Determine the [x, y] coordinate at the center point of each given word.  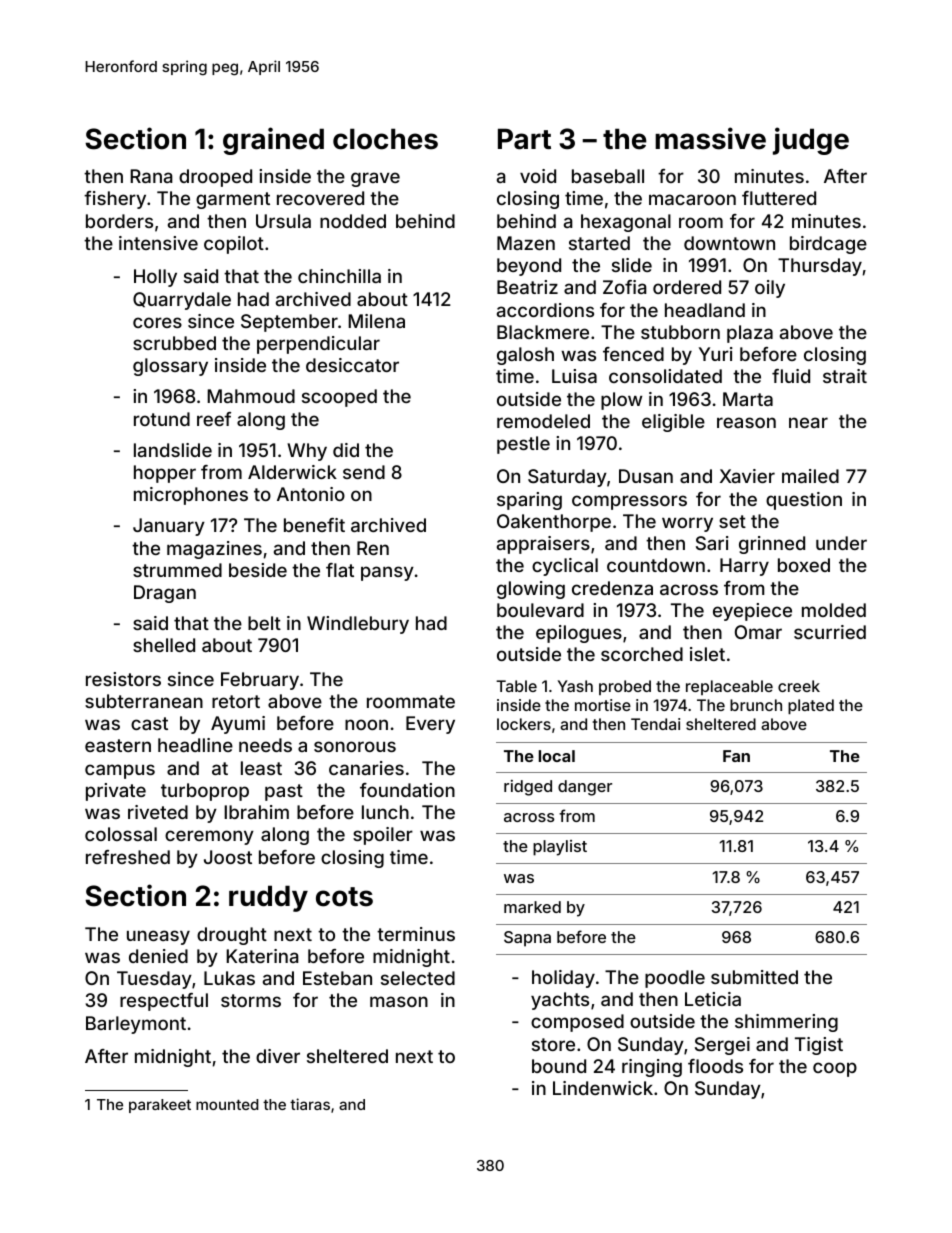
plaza [750, 334]
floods [715, 1066]
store [553, 1044]
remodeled [543, 421]
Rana [151, 176]
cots [344, 897]
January [169, 527]
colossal [121, 834]
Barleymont [136, 1025]
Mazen [526, 243]
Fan [736, 756]
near [808, 422]
